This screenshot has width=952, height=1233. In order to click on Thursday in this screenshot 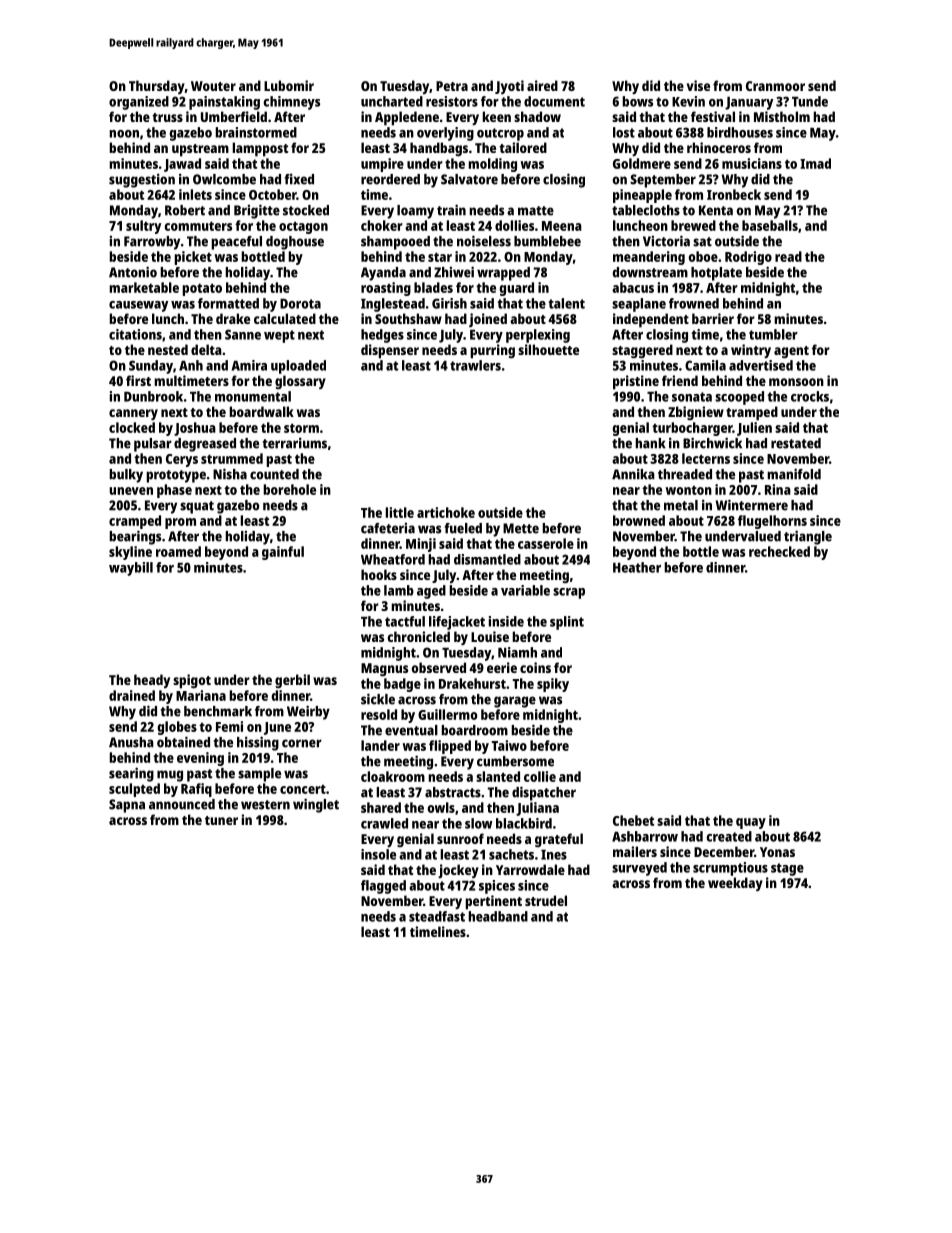, I will do `click(157, 87)`.
